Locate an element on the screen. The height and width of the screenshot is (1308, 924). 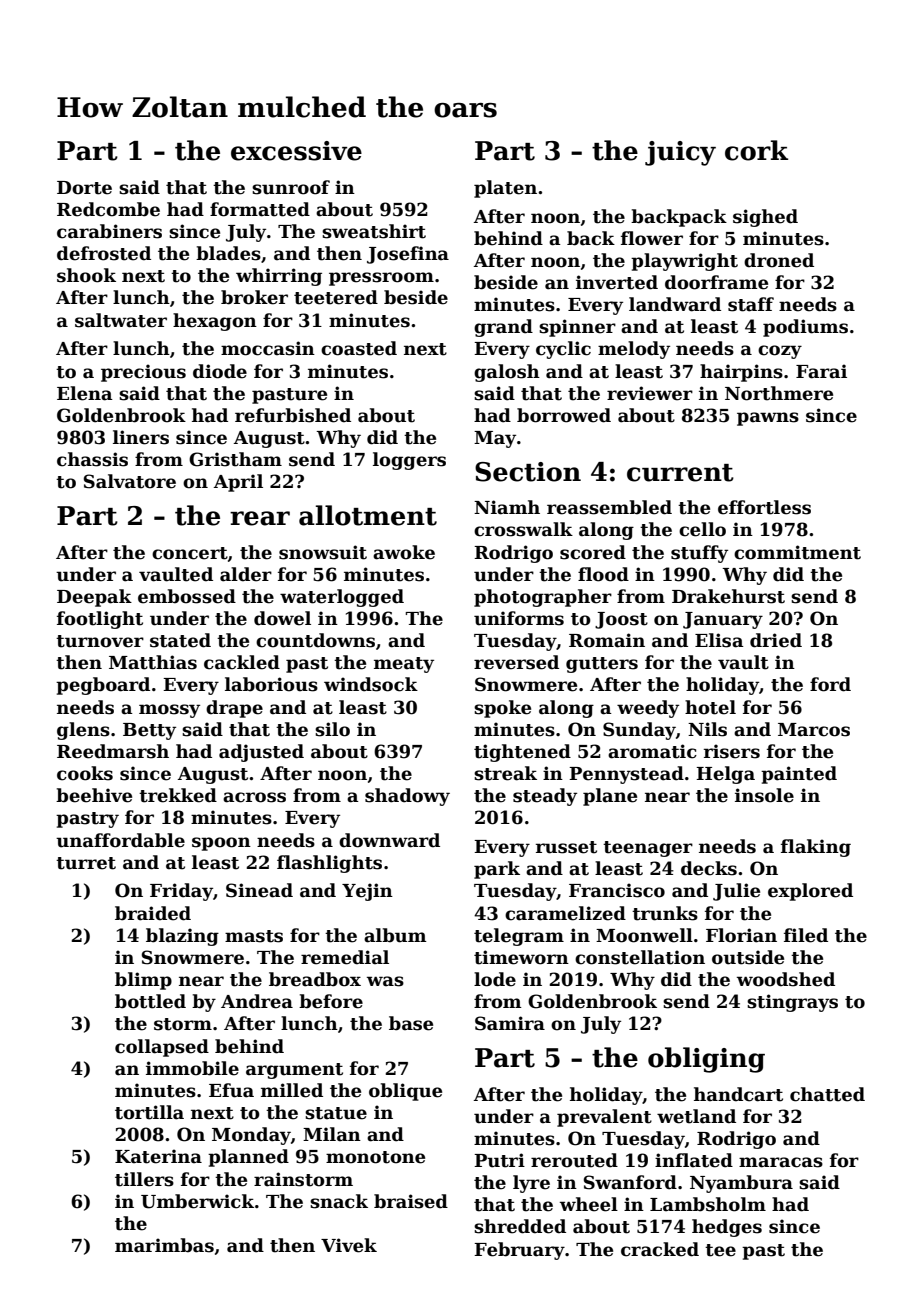
maracas is located at coordinates (781, 1162).
